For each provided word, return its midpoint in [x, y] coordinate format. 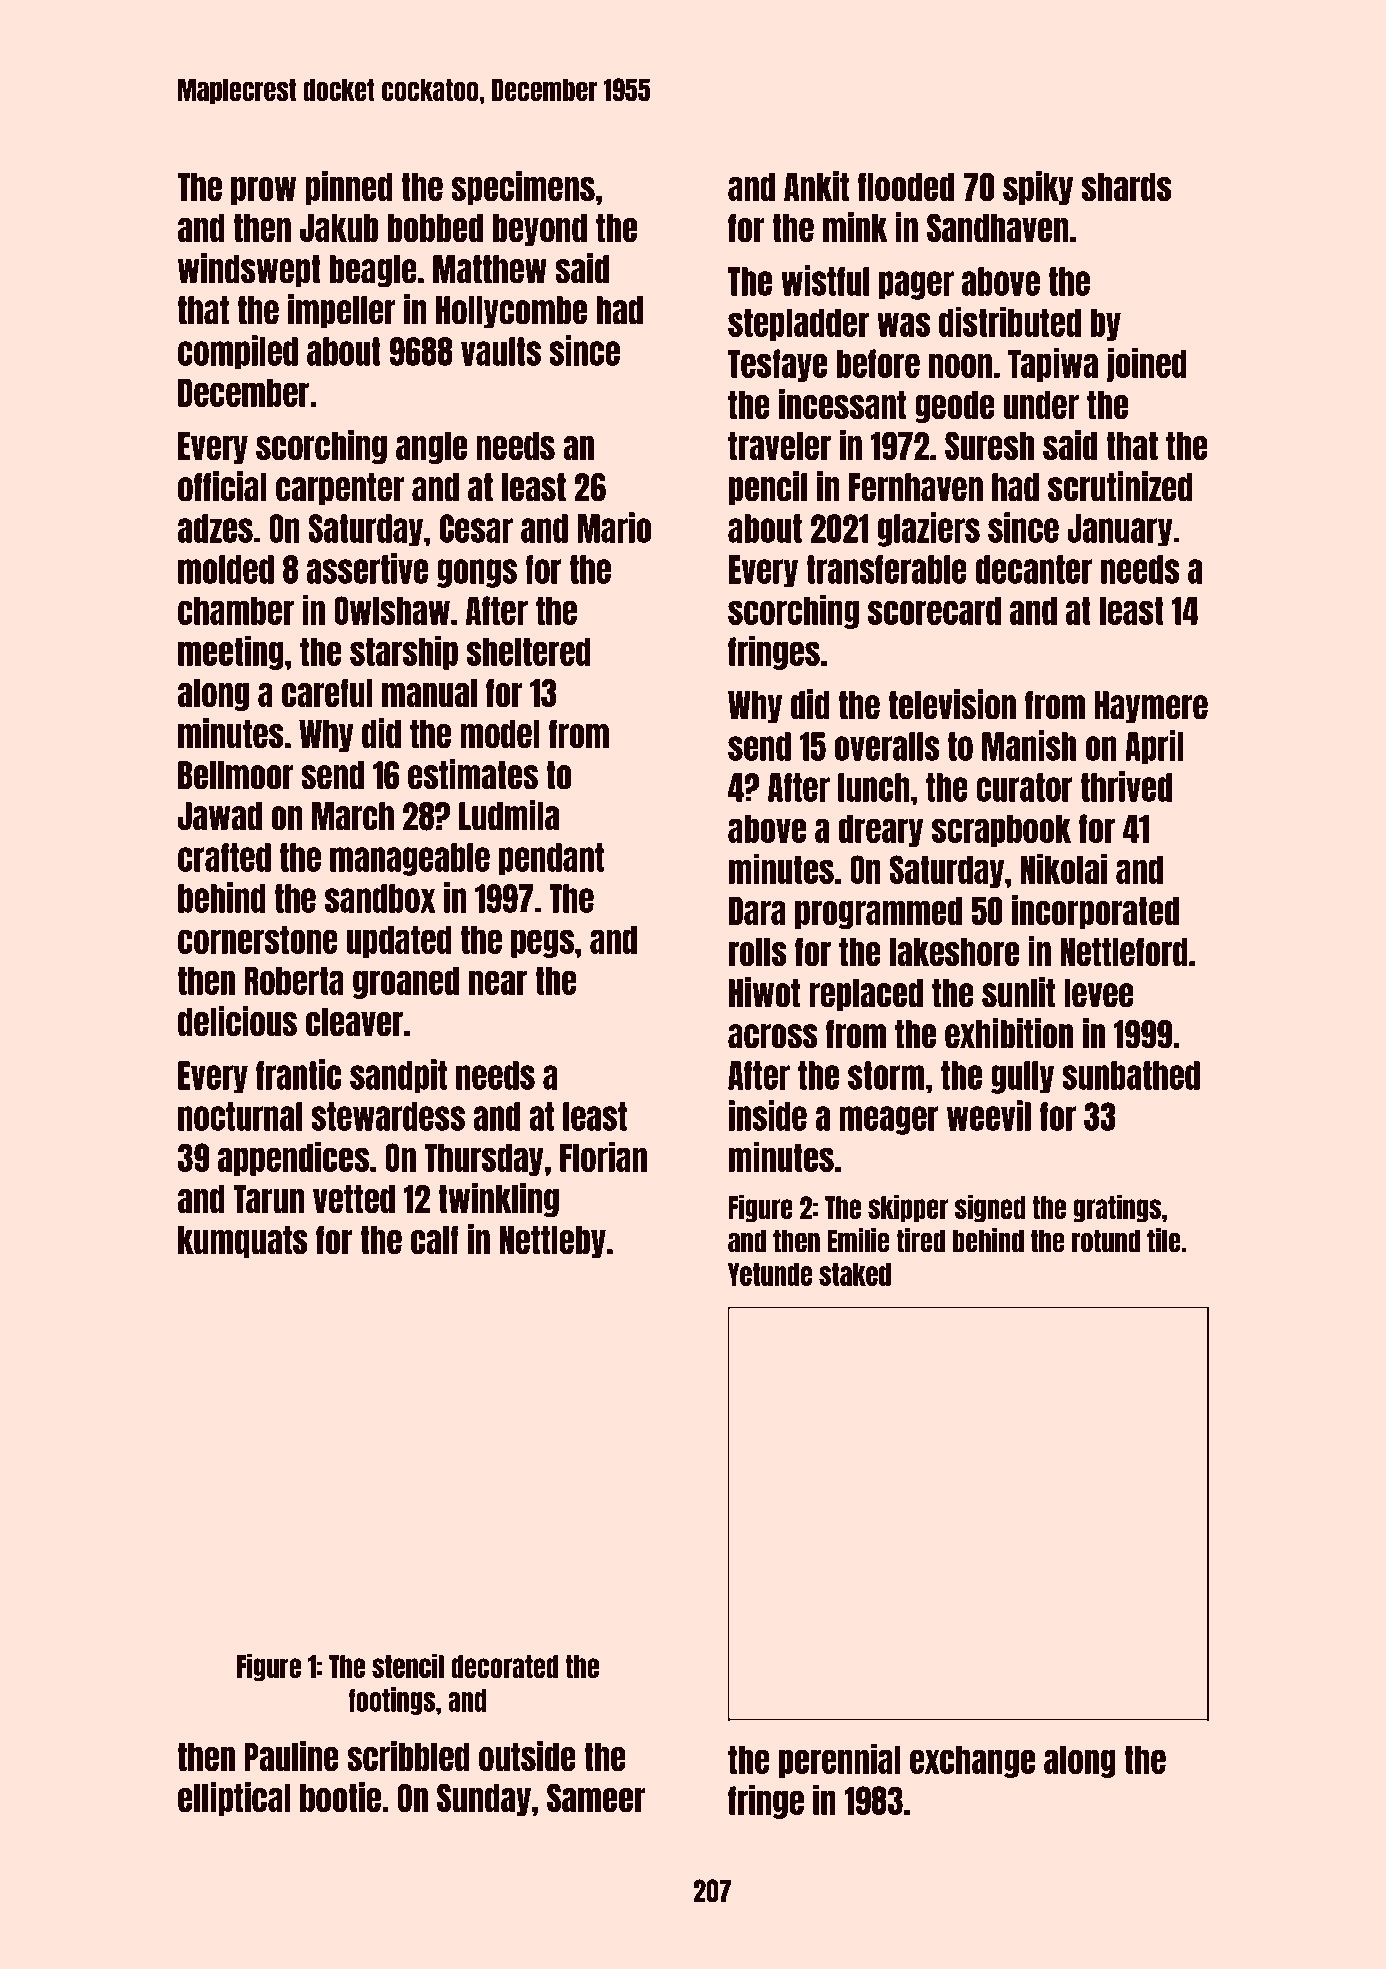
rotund [1106, 1241]
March [353, 816]
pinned [349, 188]
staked [855, 1274]
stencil [408, 1665]
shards [1127, 187]
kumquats [243, 1242]
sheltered [529, 651]
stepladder [798, 324]
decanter [1034, 569]
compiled [238, 352]
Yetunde [770, 1274]
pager [916, 285]
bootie [340, 1797]
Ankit [816, 186]
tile [1164, 1240]
